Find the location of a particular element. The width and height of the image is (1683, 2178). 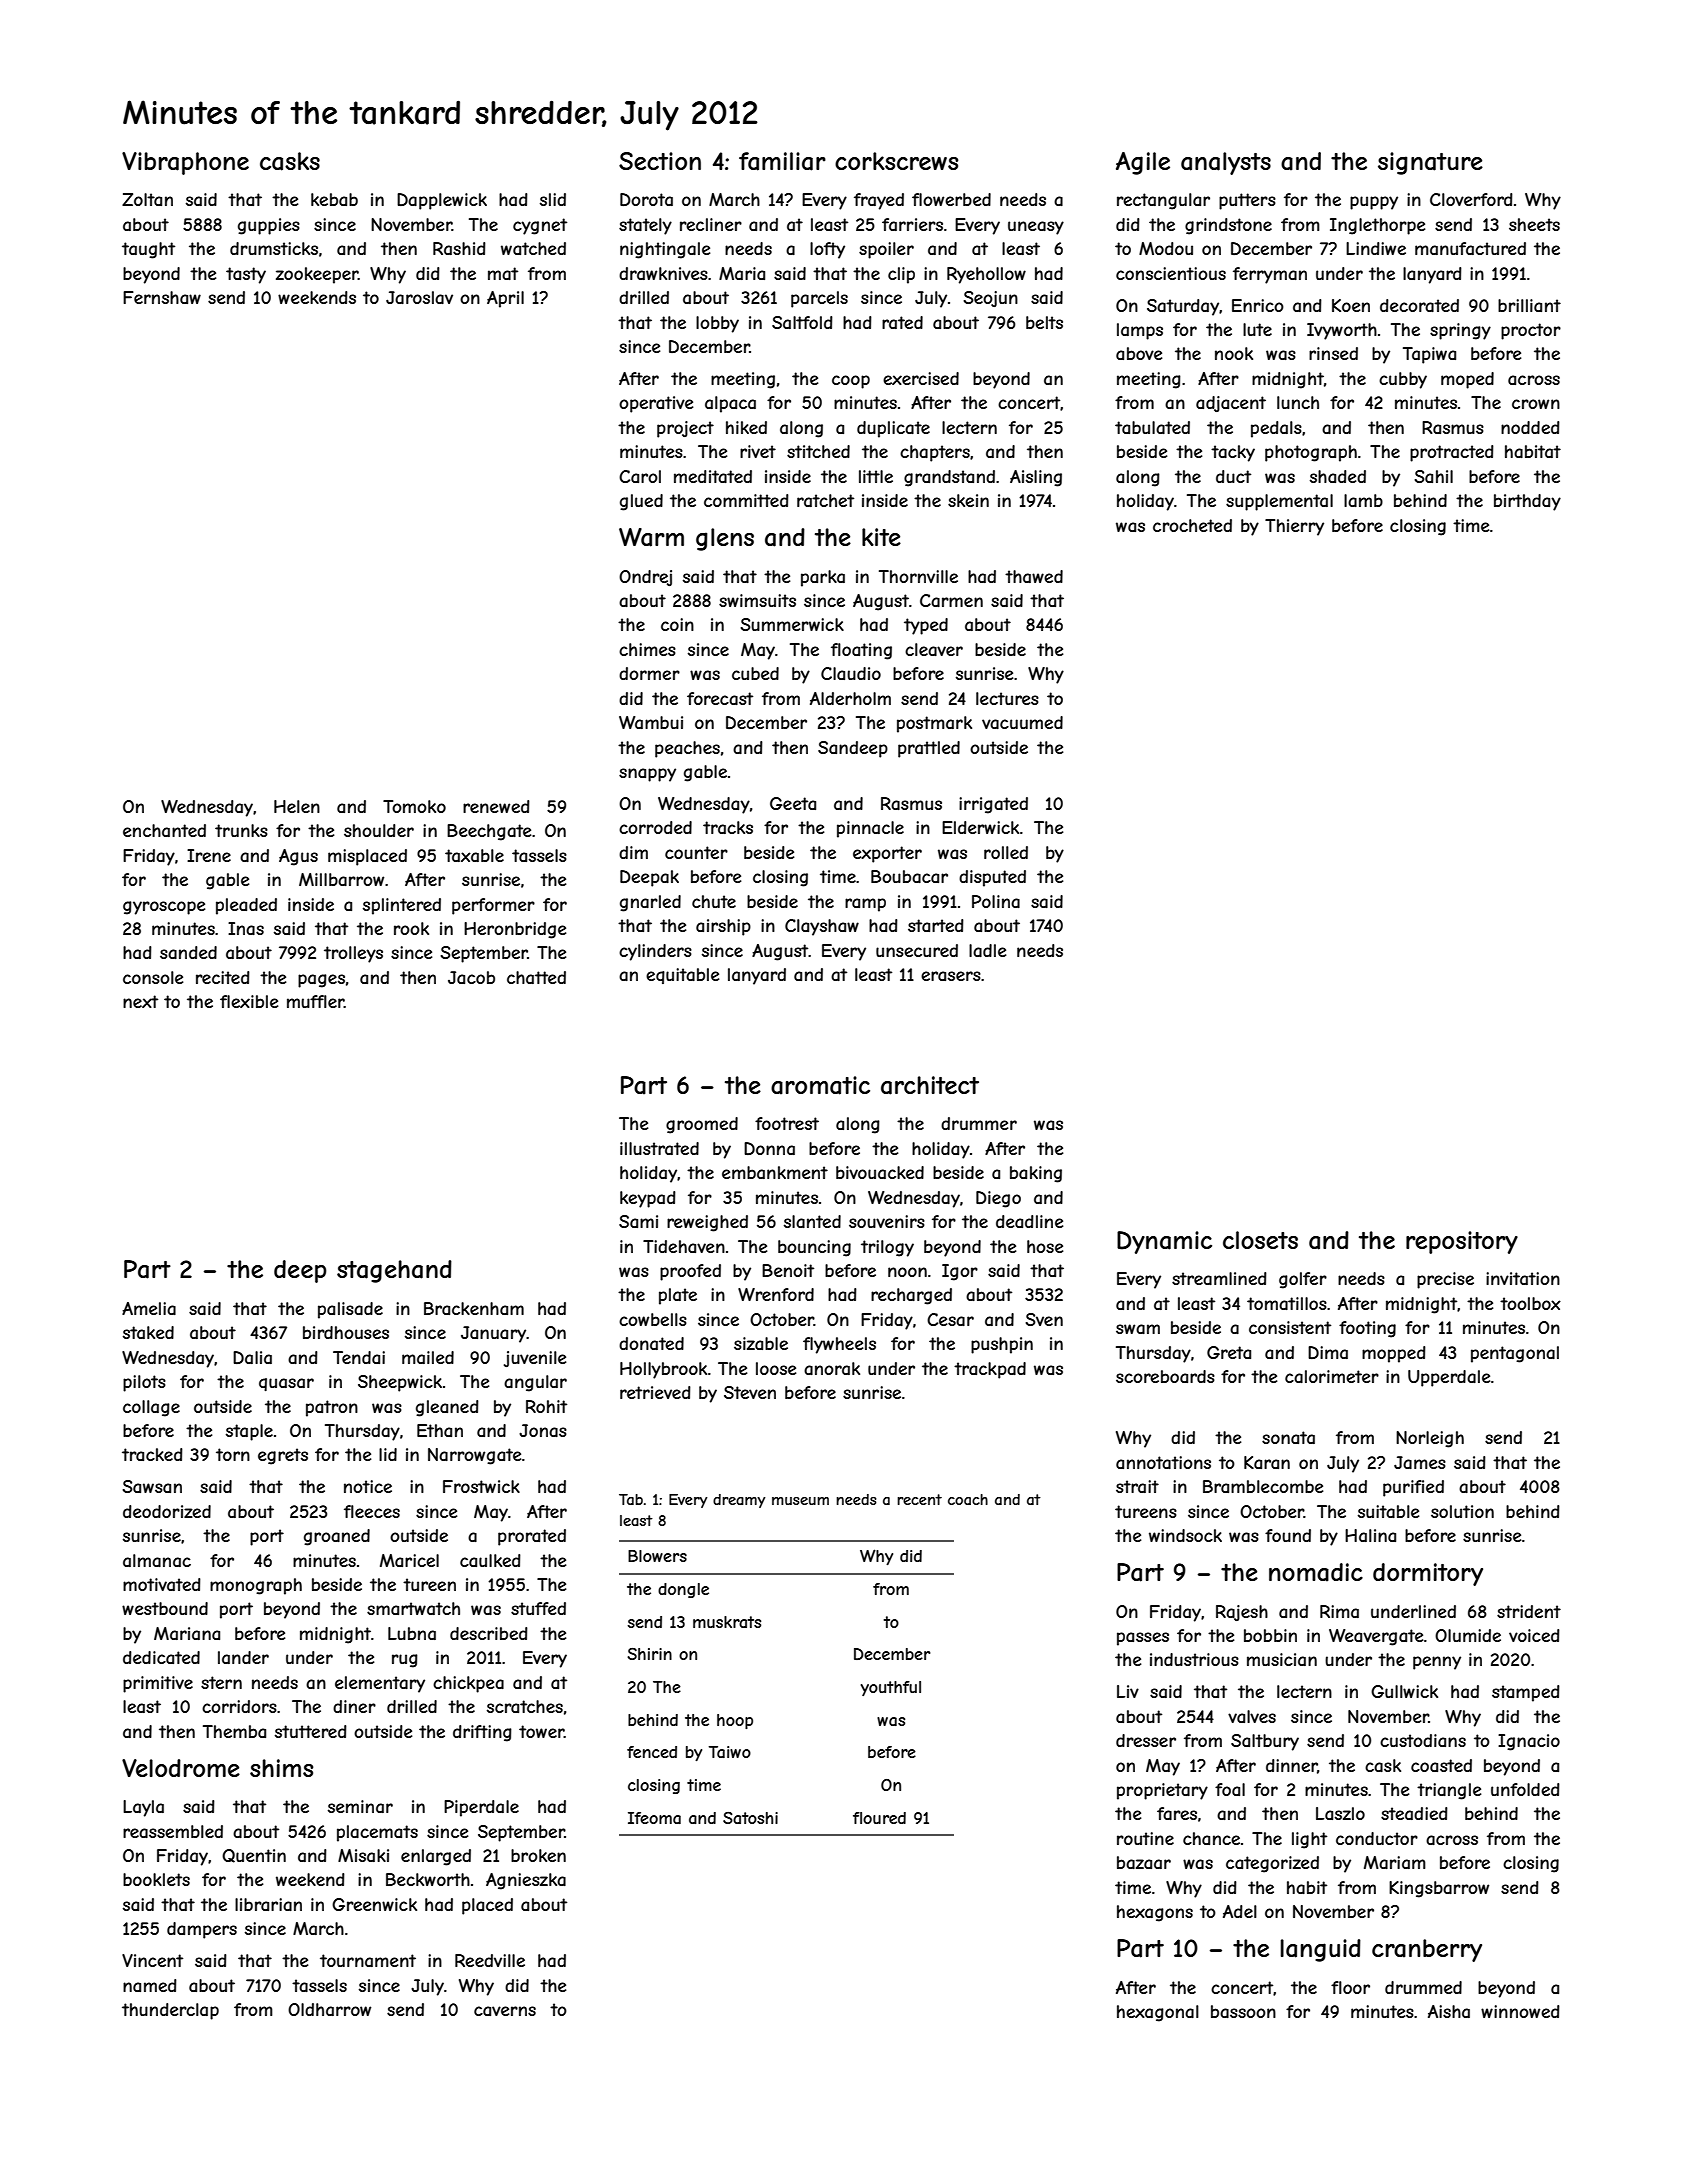

monograph is located at coordinates (256, 1586).
